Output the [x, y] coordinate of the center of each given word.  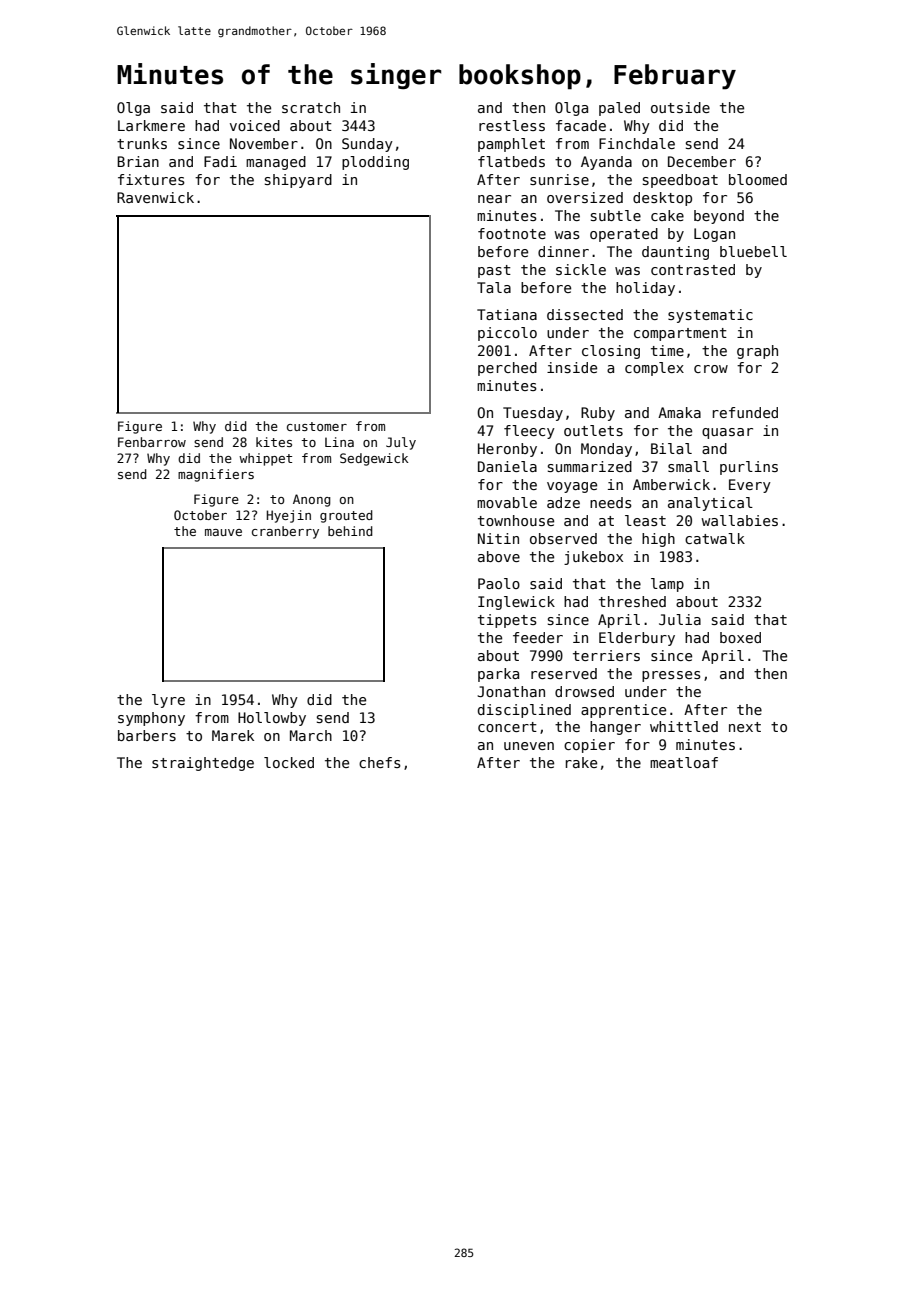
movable [507, 502]
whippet [265, 459]
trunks [142, 143]
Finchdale [637, 143]
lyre [168, 701]
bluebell [753, 251]
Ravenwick [155, 197]
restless [512, 125]
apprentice [623, 711]
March [311, 735]
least [645, 520]
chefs [380, 762]
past [494, 271]
